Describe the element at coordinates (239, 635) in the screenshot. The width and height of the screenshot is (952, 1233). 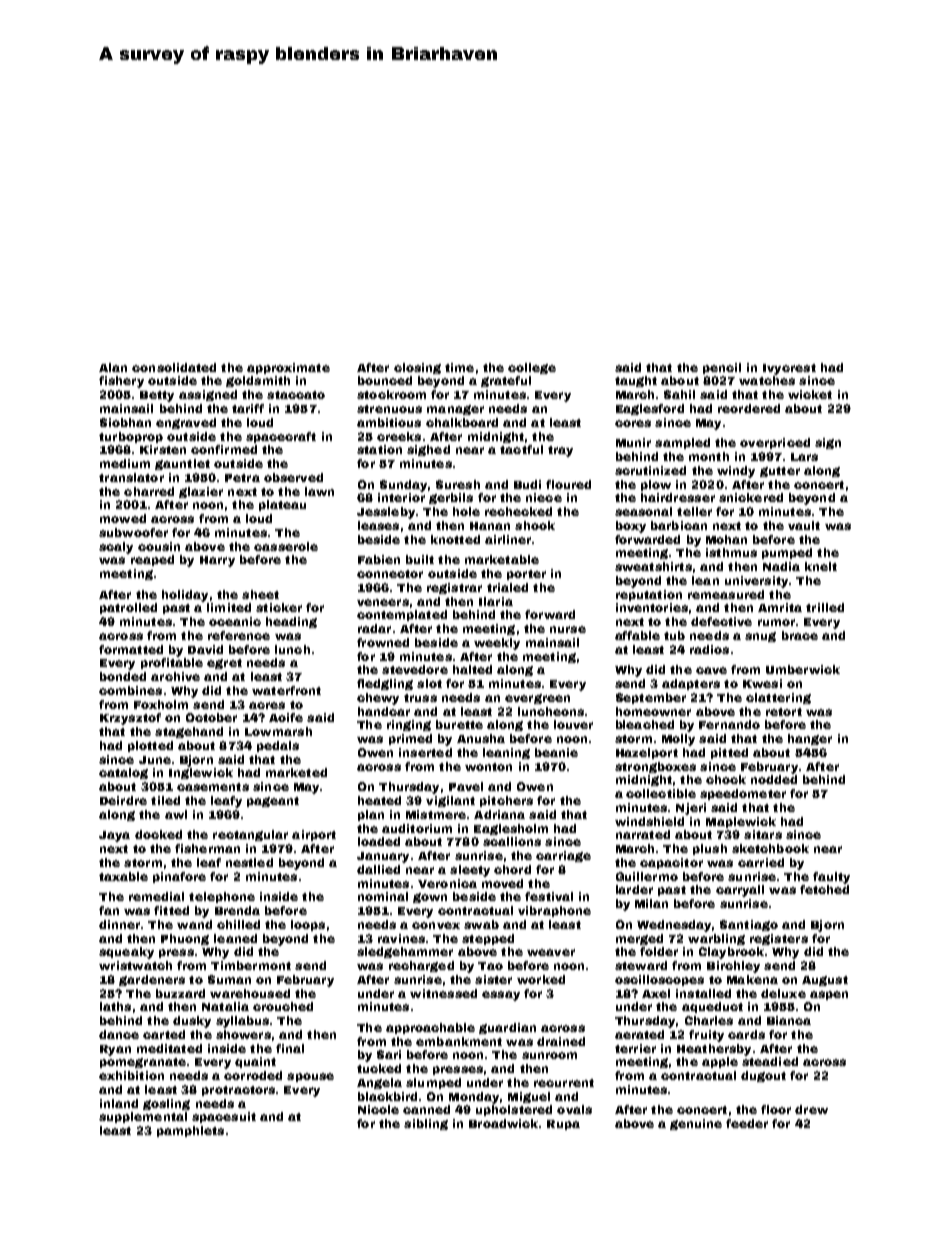
I see `reference` at that location.
